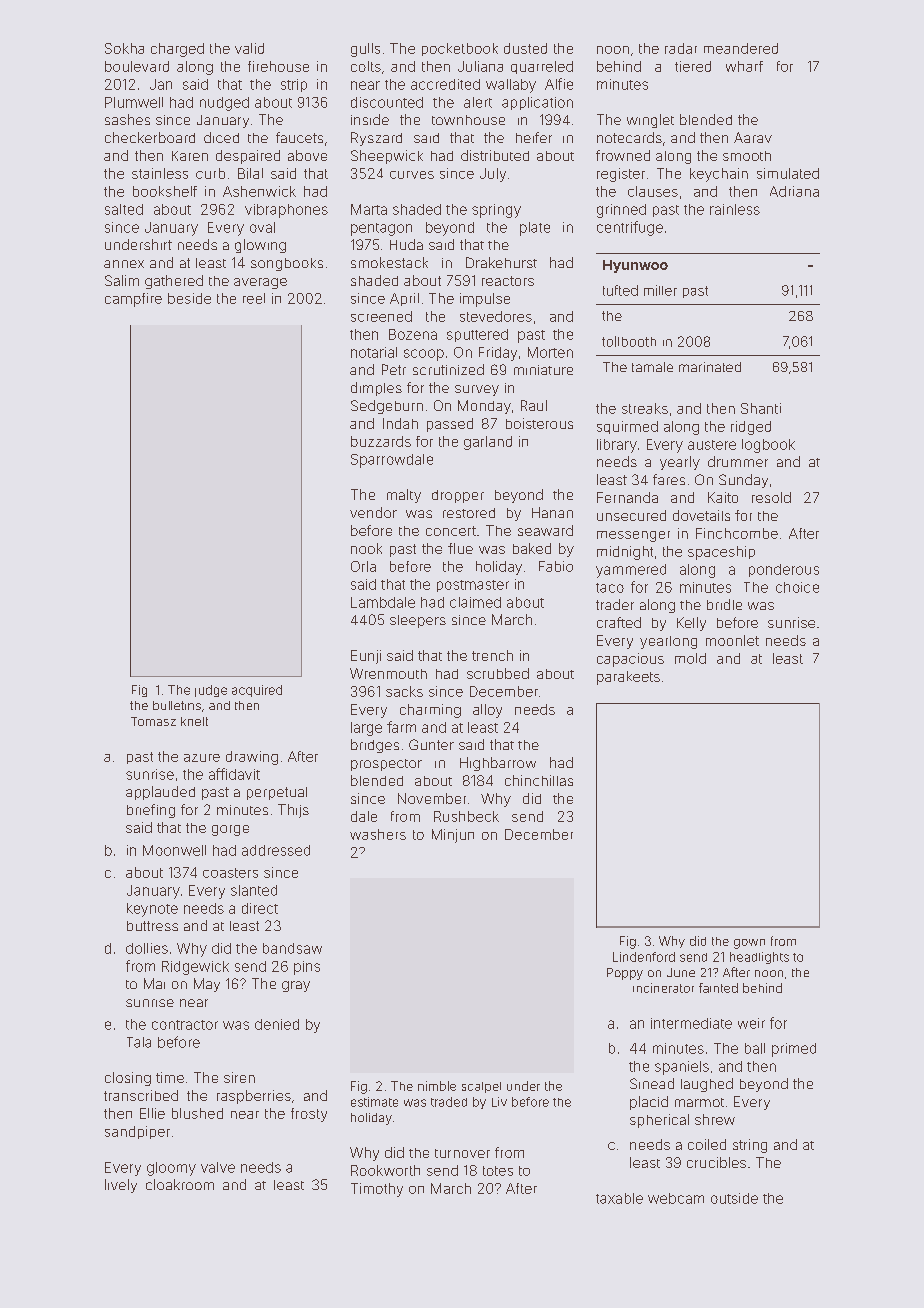 This page has width=924, height=1308. What do you see at coordinates (701, 515) in the page?
I see `dovetails` at bounding box center [701, 515].
